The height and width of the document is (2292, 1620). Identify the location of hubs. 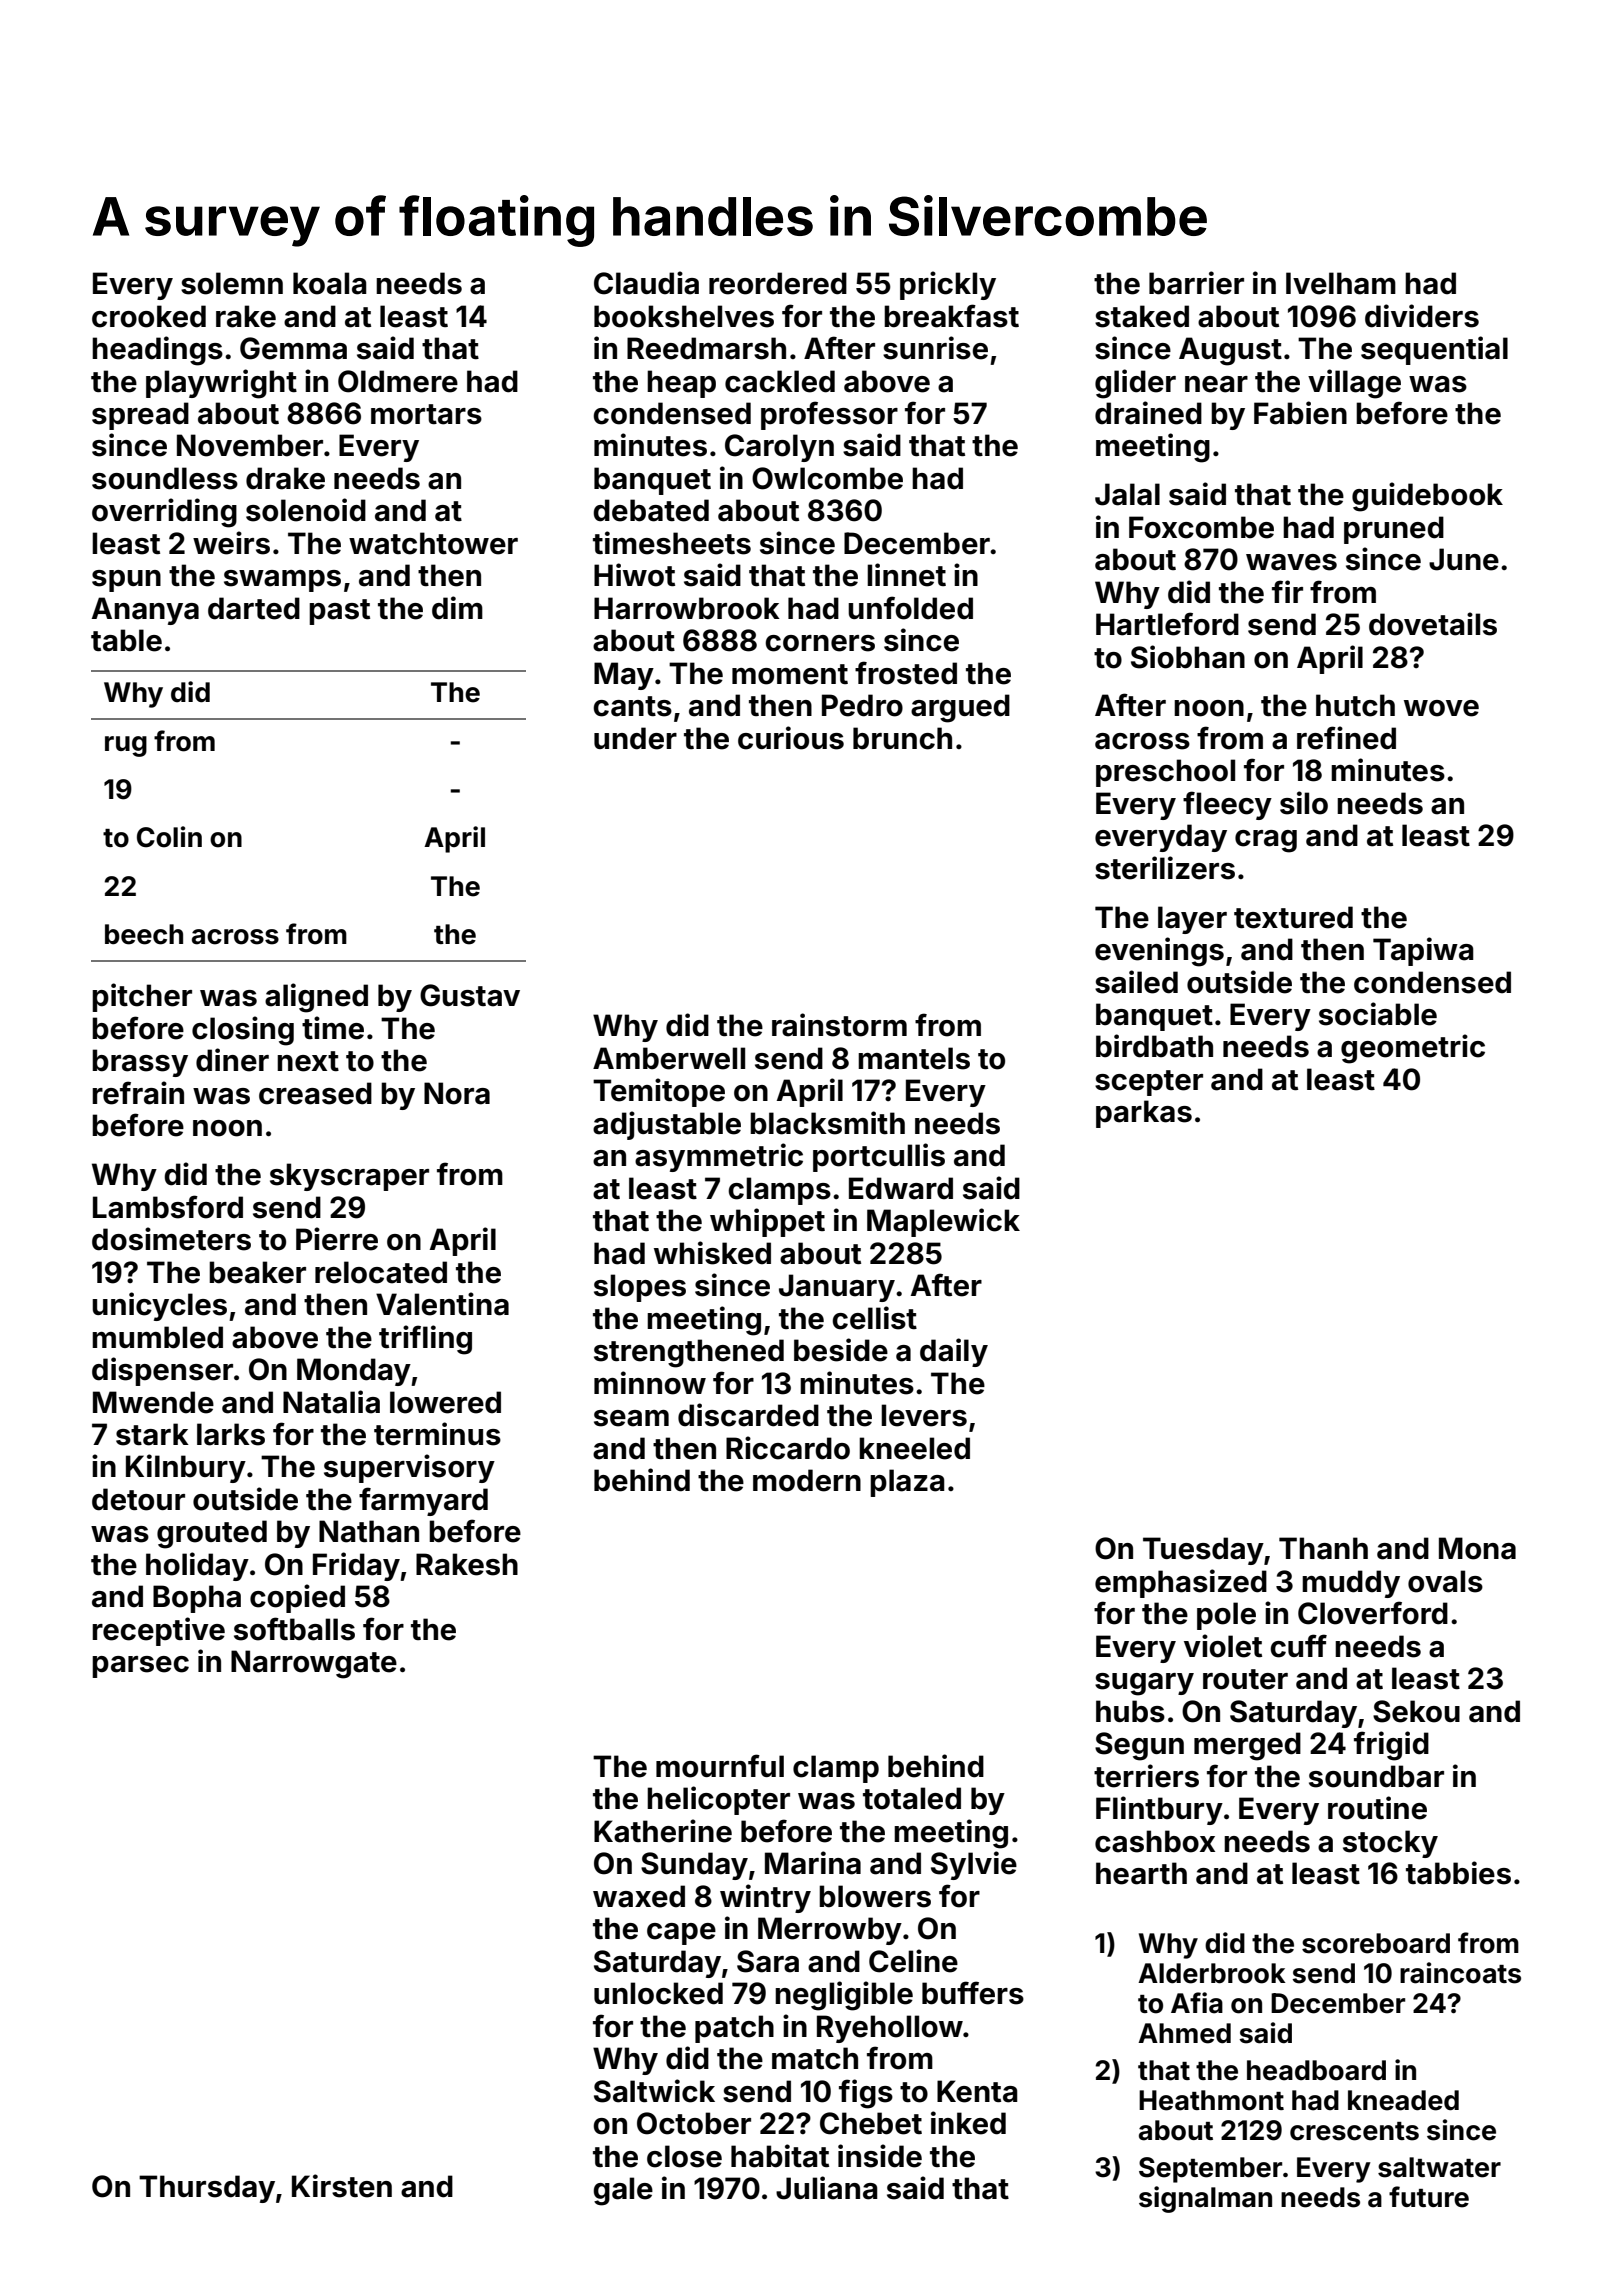
(1130, 1711).
